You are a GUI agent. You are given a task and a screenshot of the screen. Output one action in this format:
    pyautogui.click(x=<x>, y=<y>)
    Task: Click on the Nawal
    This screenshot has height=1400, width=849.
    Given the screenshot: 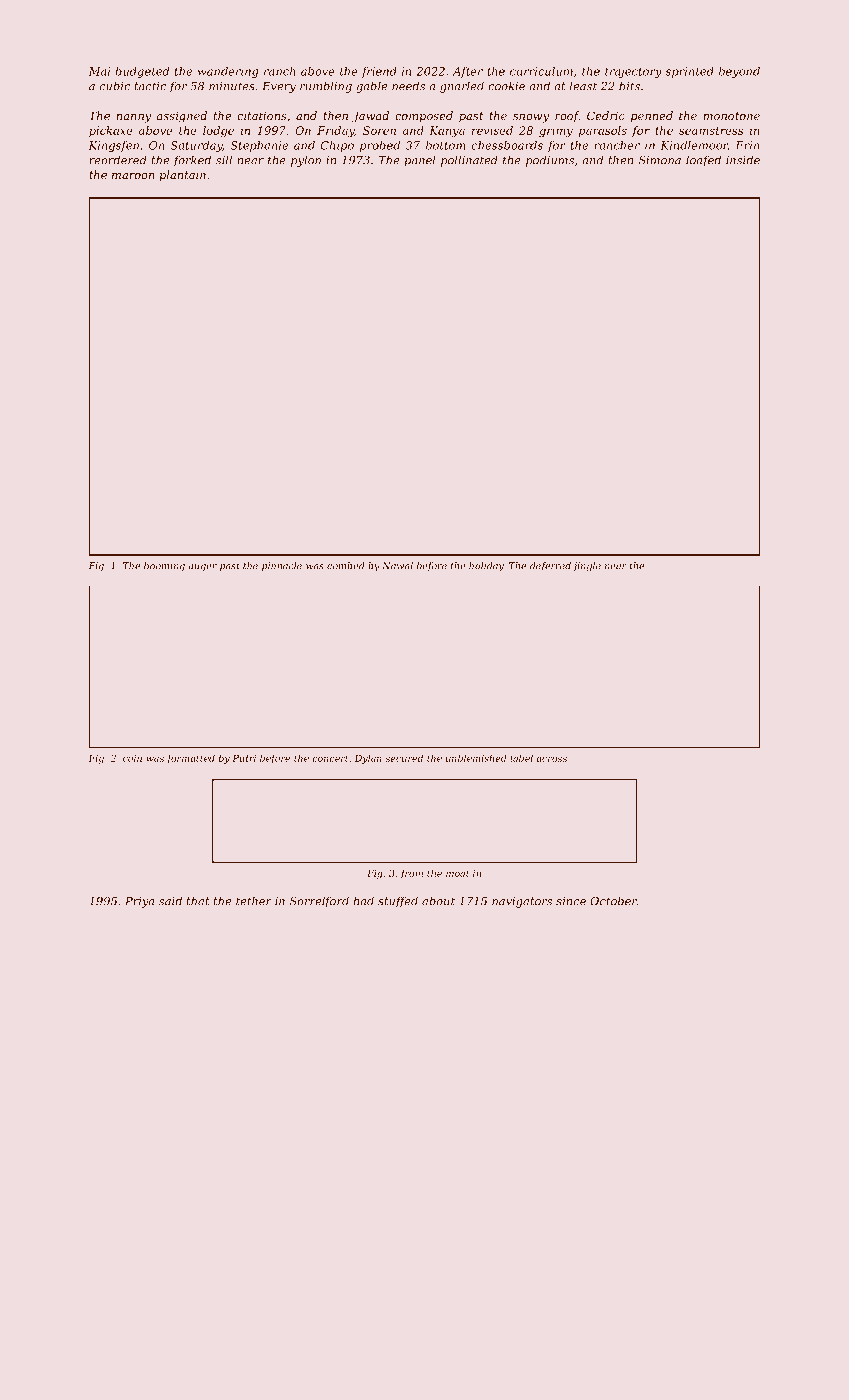 What is the action you would take?
    pyautogui.click(x=398, y=566)
